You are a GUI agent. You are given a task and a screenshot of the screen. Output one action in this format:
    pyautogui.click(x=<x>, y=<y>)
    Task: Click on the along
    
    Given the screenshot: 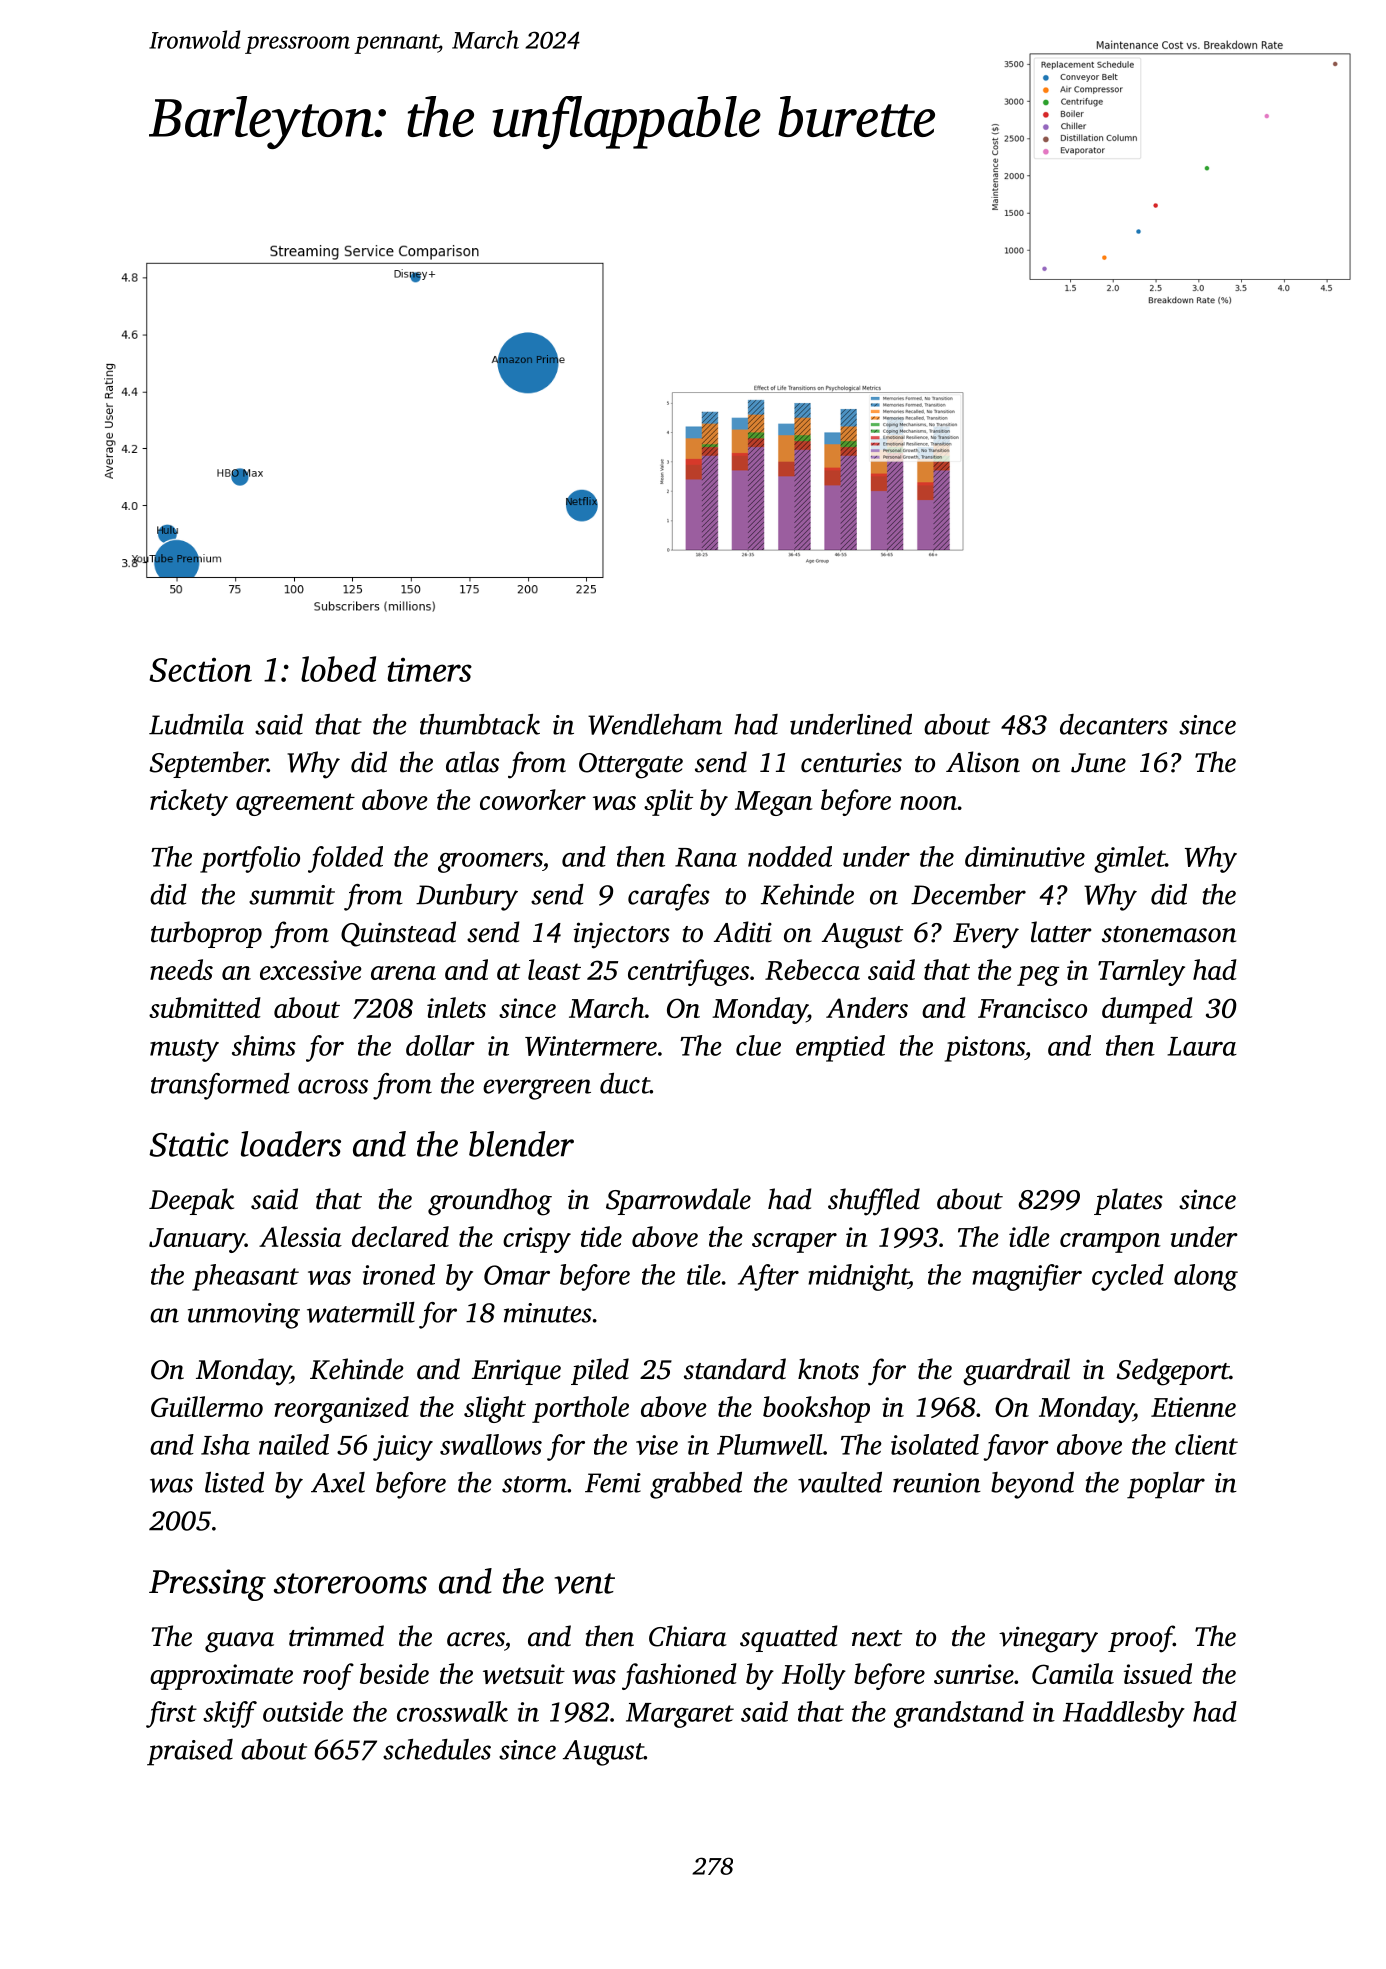 What is the action you would take?
    pyautogui.click(x=1206, y=1277)
